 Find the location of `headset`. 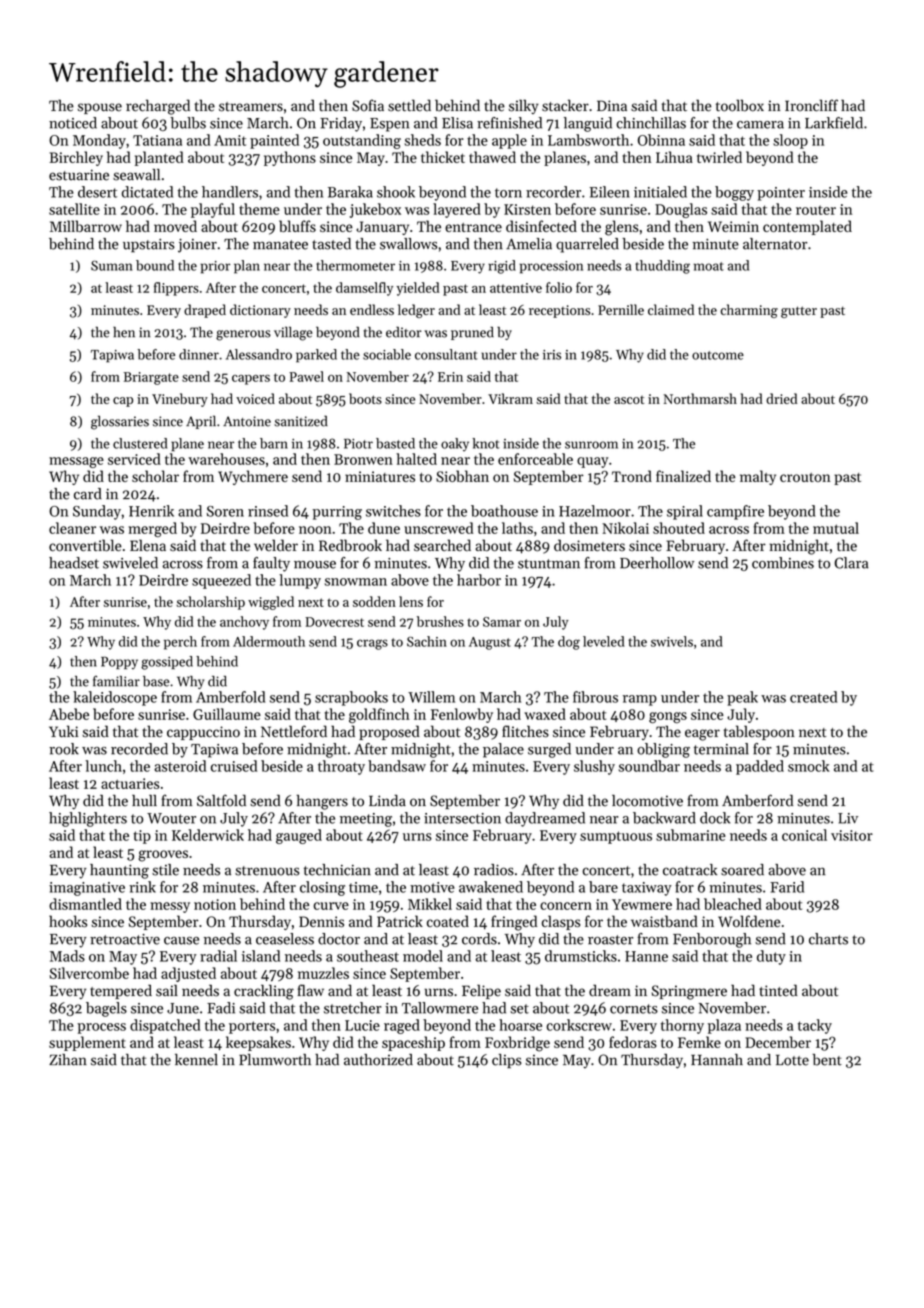

headset is located at coordinates (74, 563).
